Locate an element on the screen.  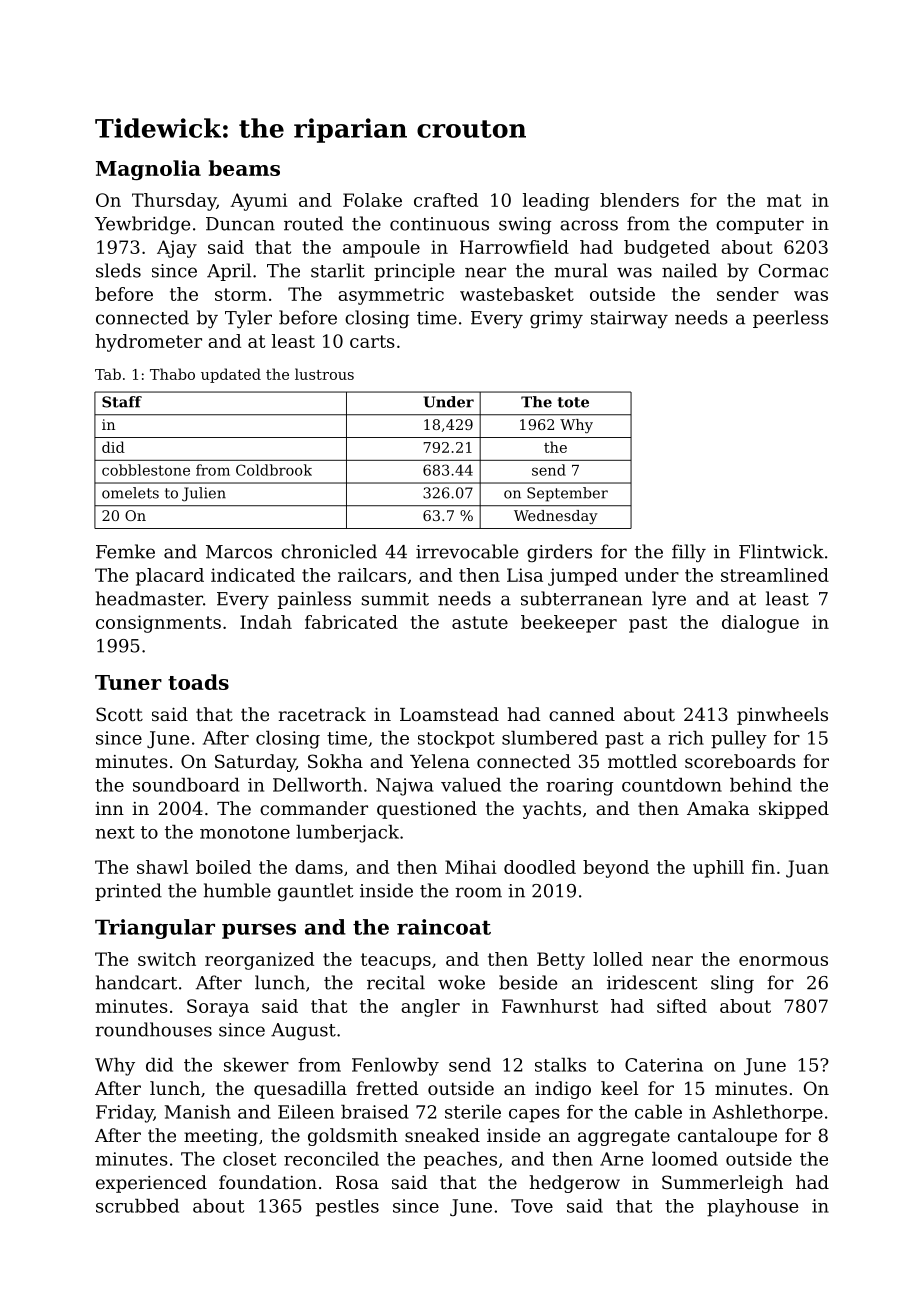
crafted is located at coordinates (446, 200).
